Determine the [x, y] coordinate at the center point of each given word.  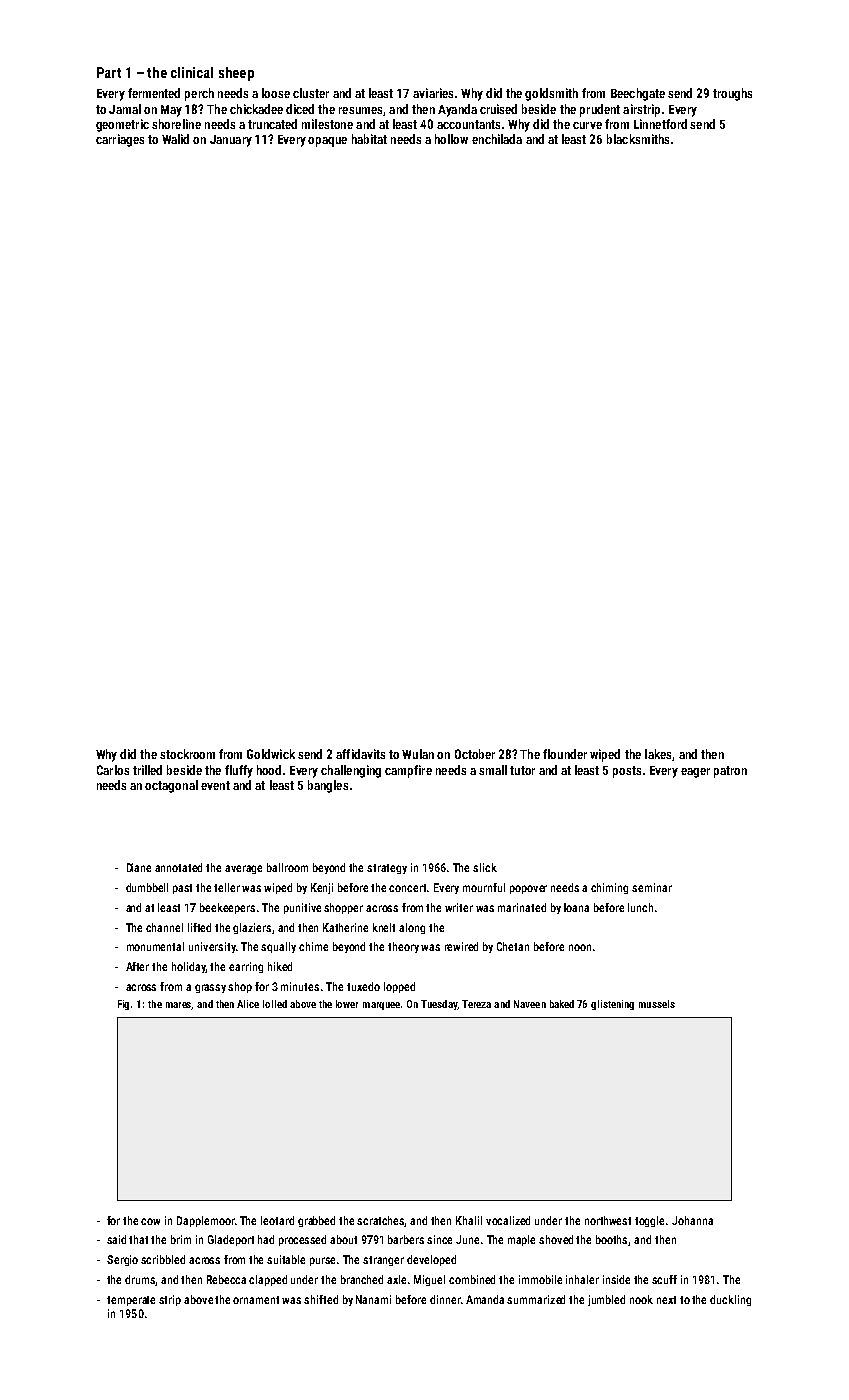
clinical [192, 72]
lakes [658, 754]
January [231, 141]
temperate [131, 1301]
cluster [311, 93]
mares [179, 1006]
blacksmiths [638, 139]
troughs [732, 94]
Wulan [418, 754]
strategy [387, 869]
